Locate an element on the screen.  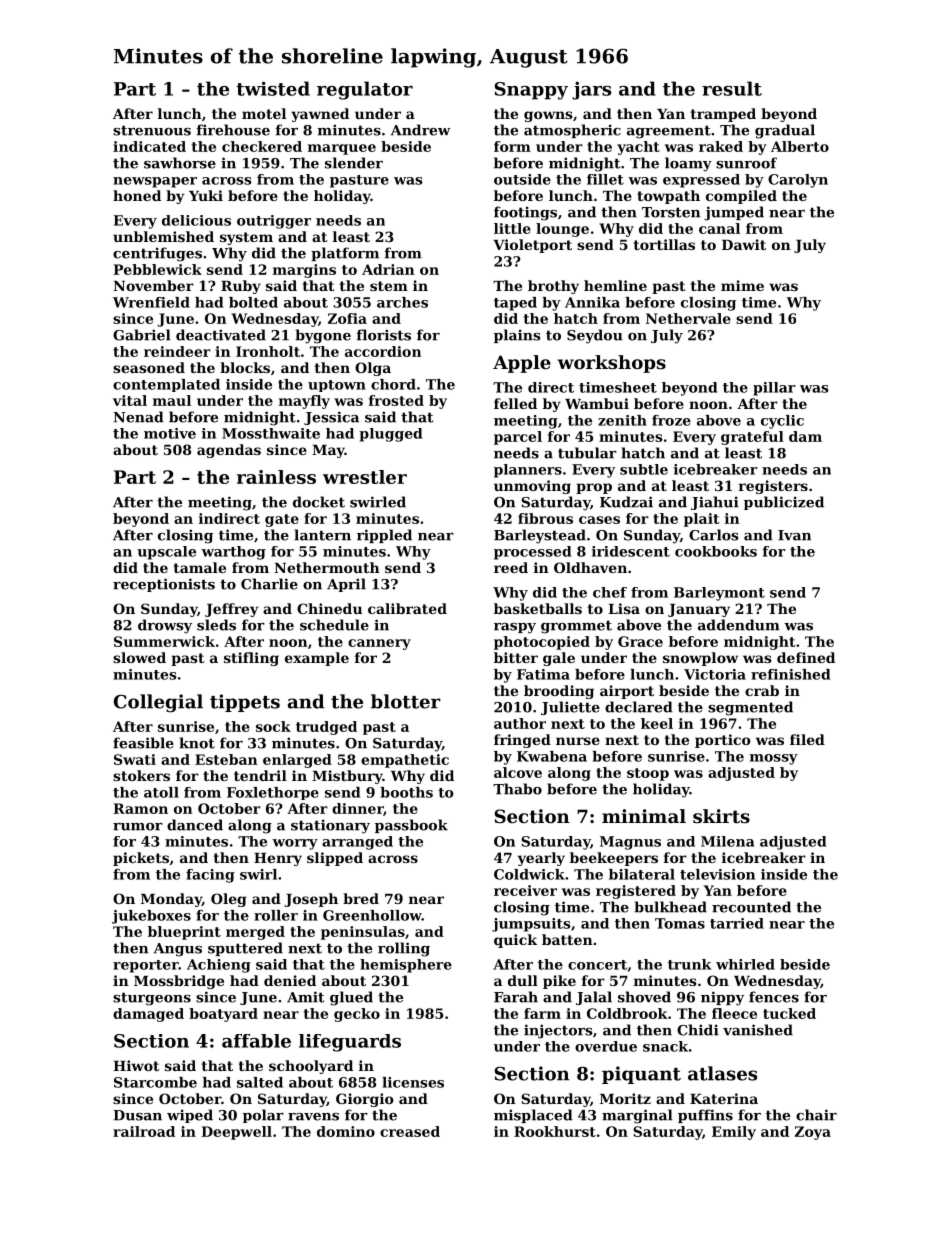
regulator is located at coordinates (365, 90).
